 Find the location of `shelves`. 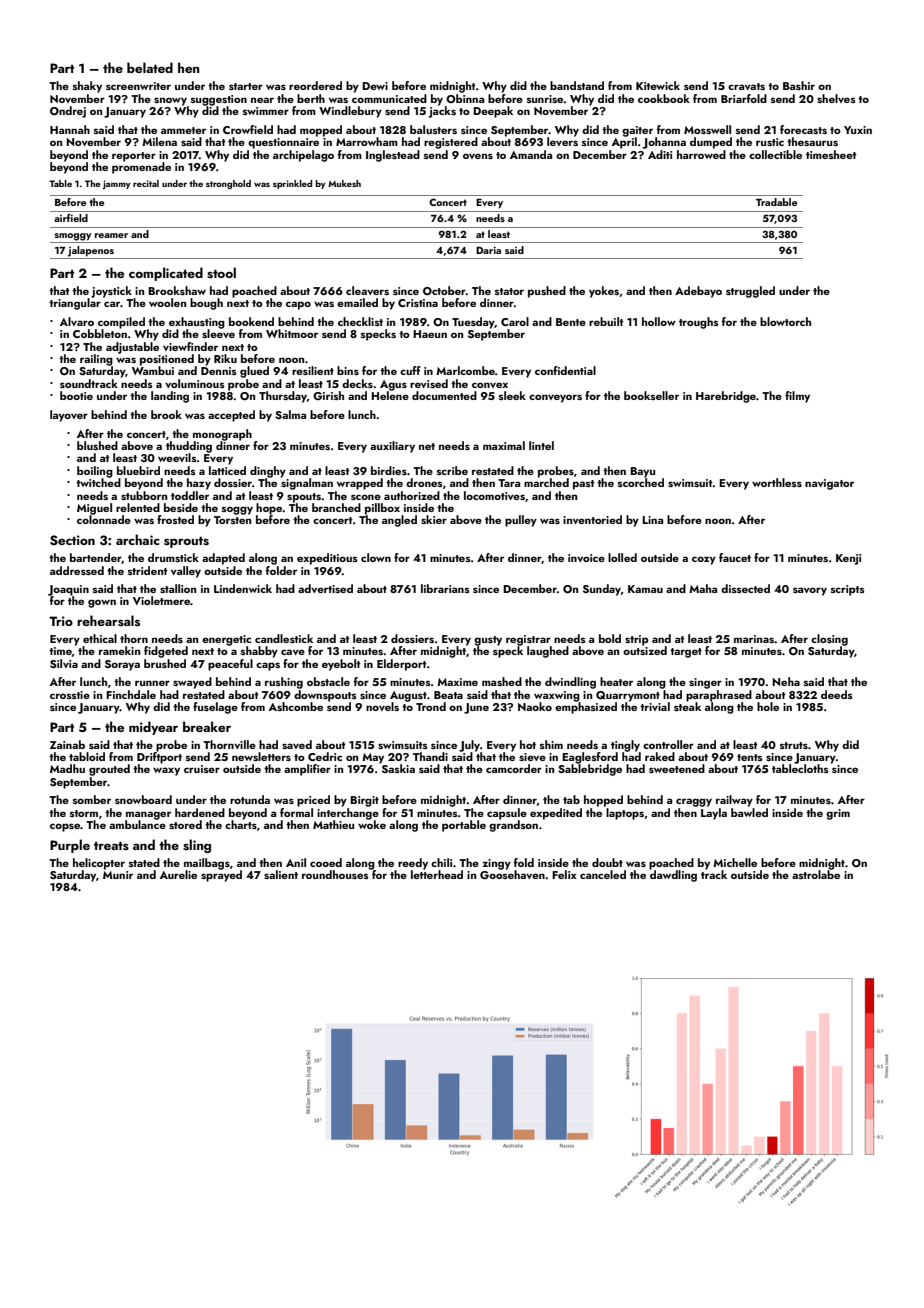

shelves is located at coordinates (836, 98).
